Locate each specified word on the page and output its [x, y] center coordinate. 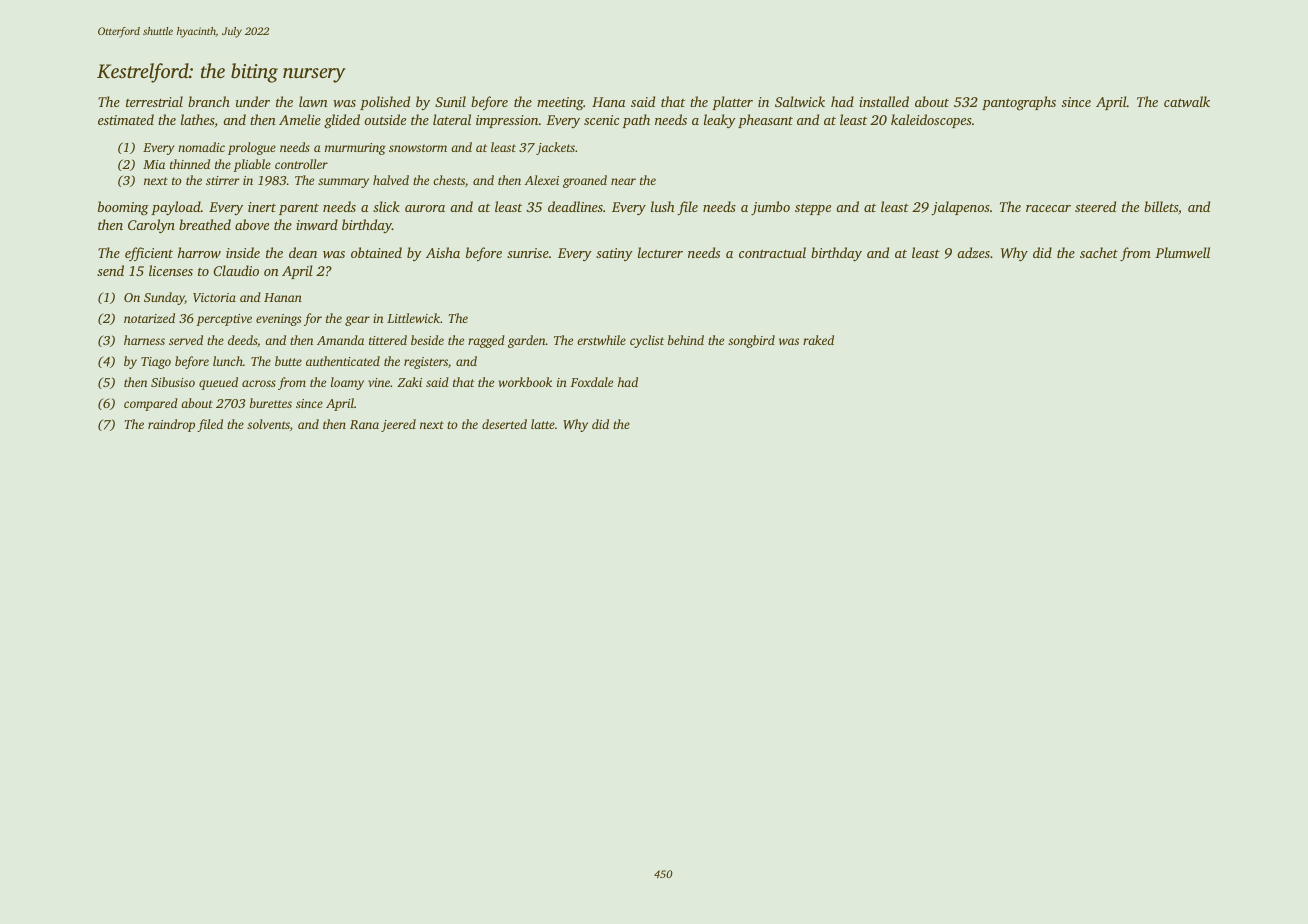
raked [818, 340]
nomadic [201, 147]
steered [1095, 206]
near [623, 181]
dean [303, 252]
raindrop [171, 425]
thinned [190, 164]
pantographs [1019, 103]
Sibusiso [173, 382]
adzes [973, 252]
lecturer [660, 252]
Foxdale [591, 382]
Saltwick [800, 101]
